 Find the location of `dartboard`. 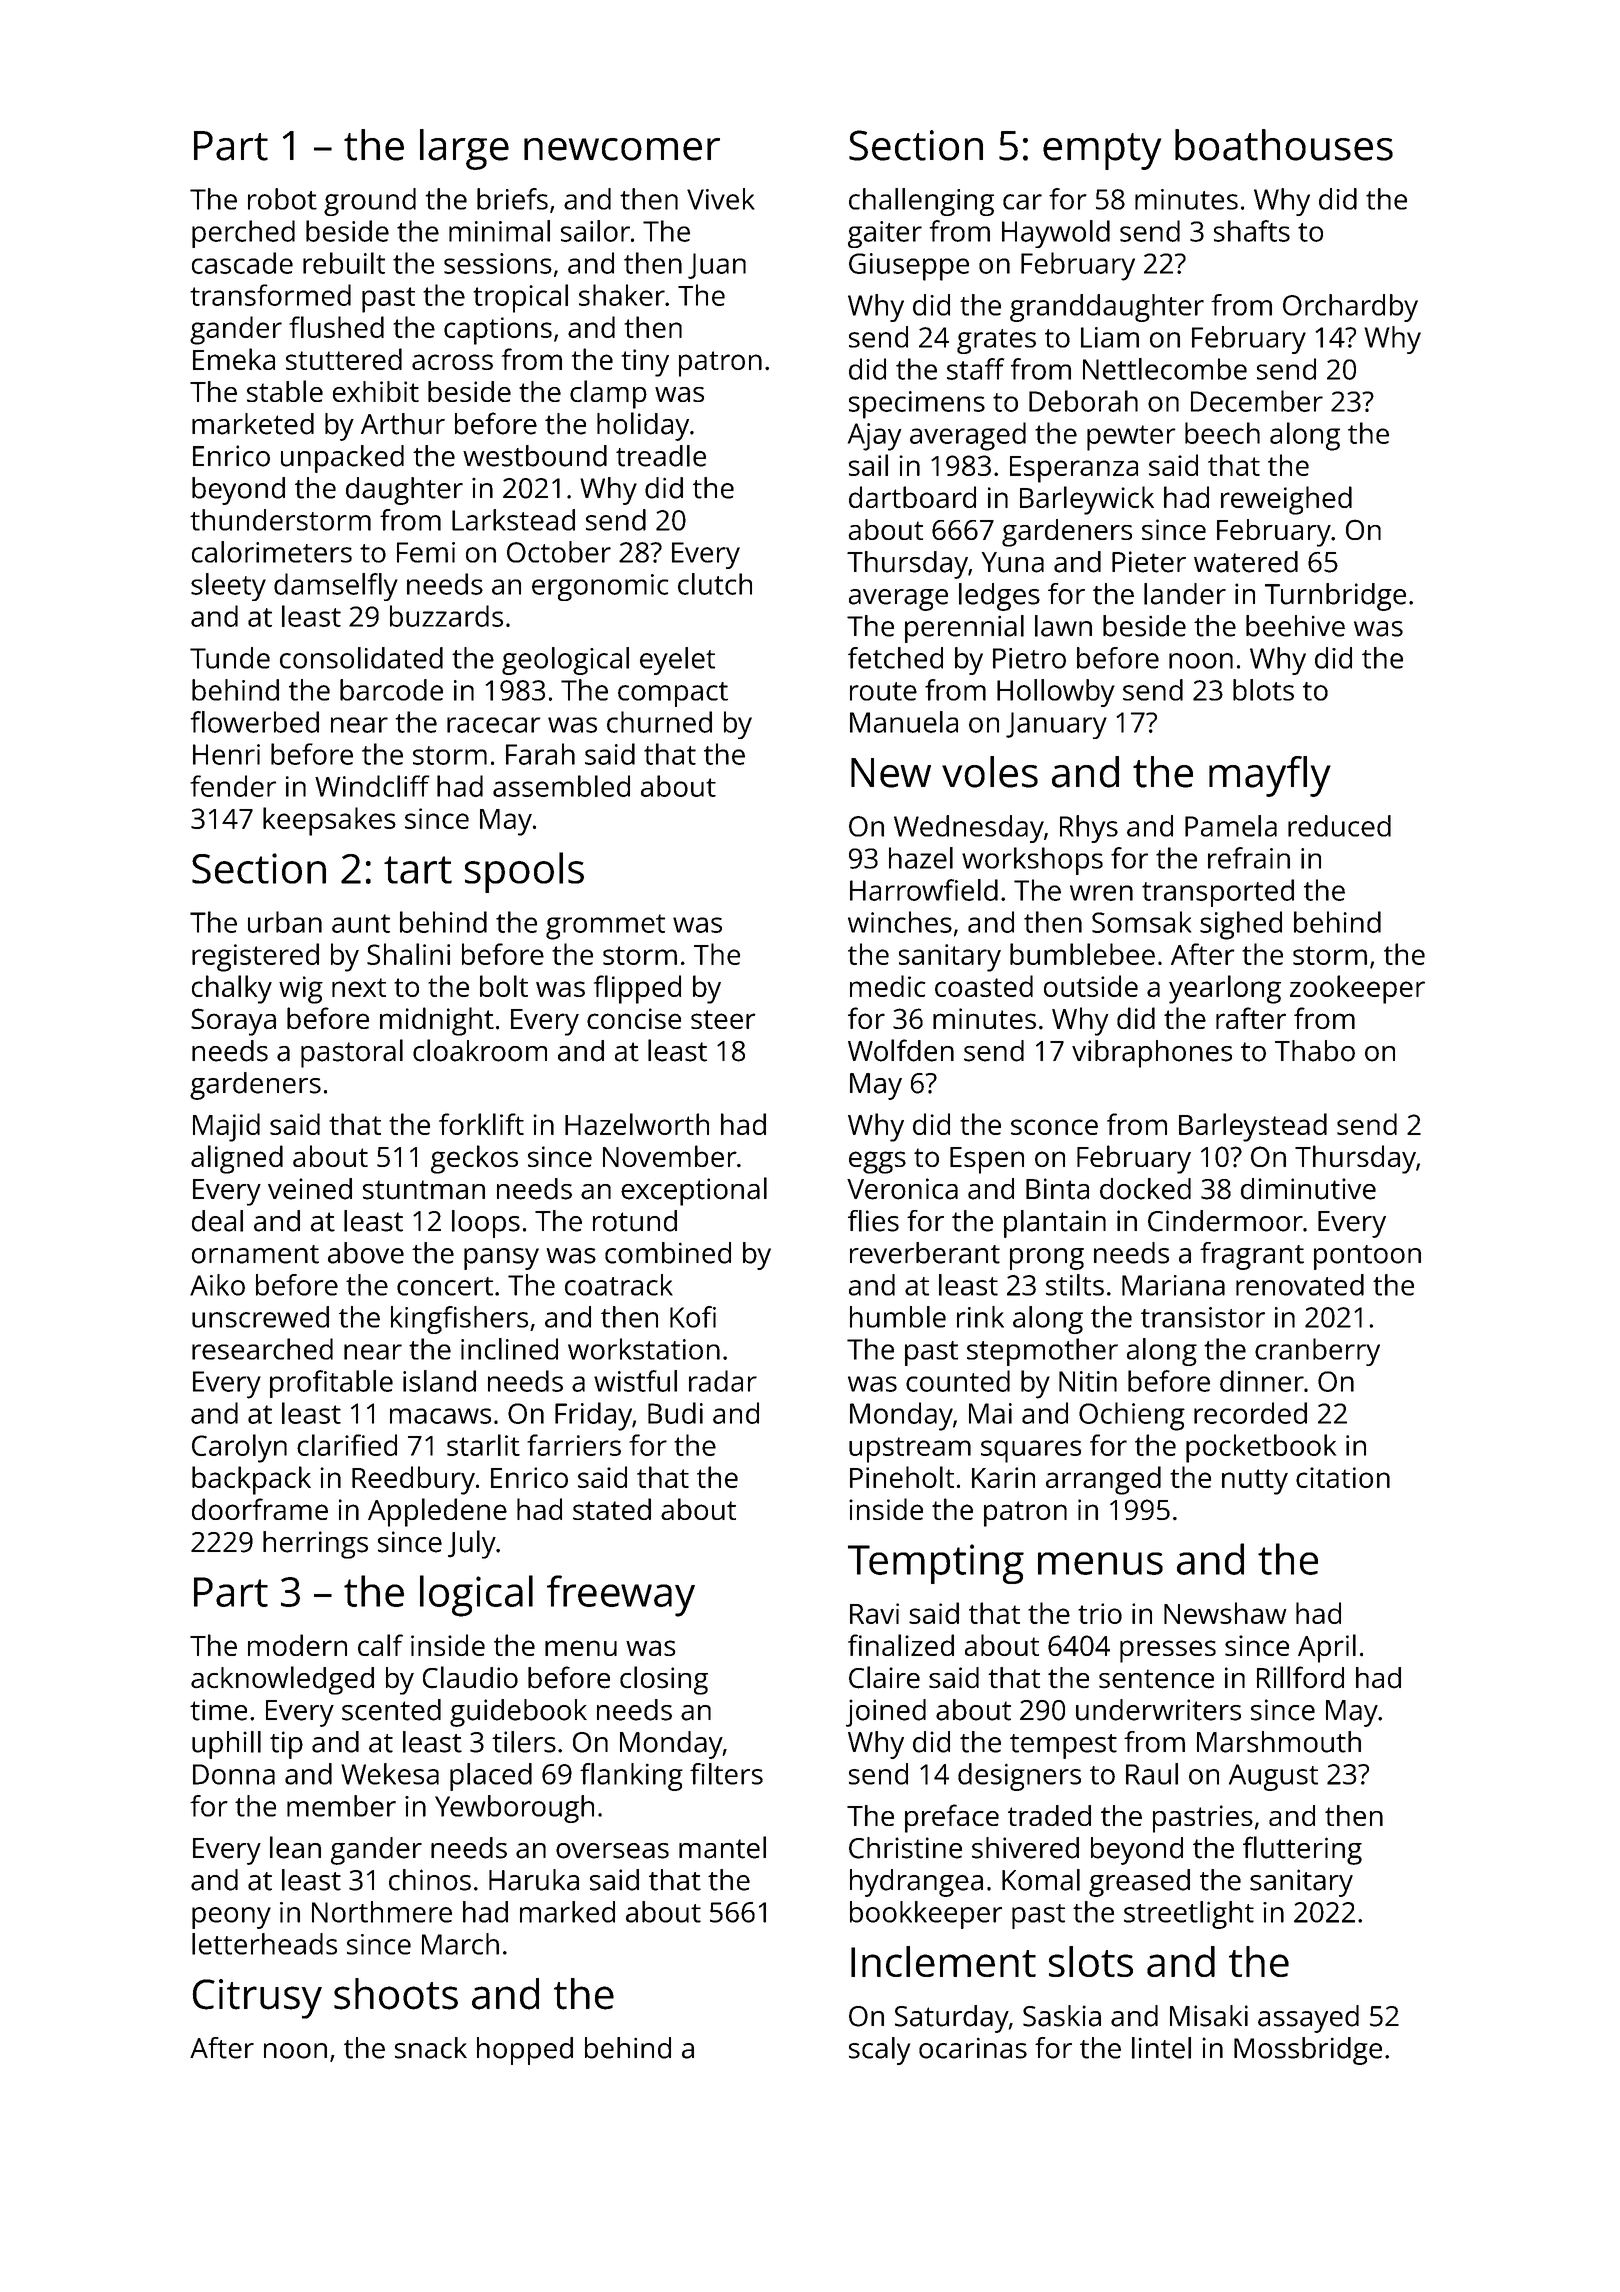

dartboard is located at coordinates (912, 497).
